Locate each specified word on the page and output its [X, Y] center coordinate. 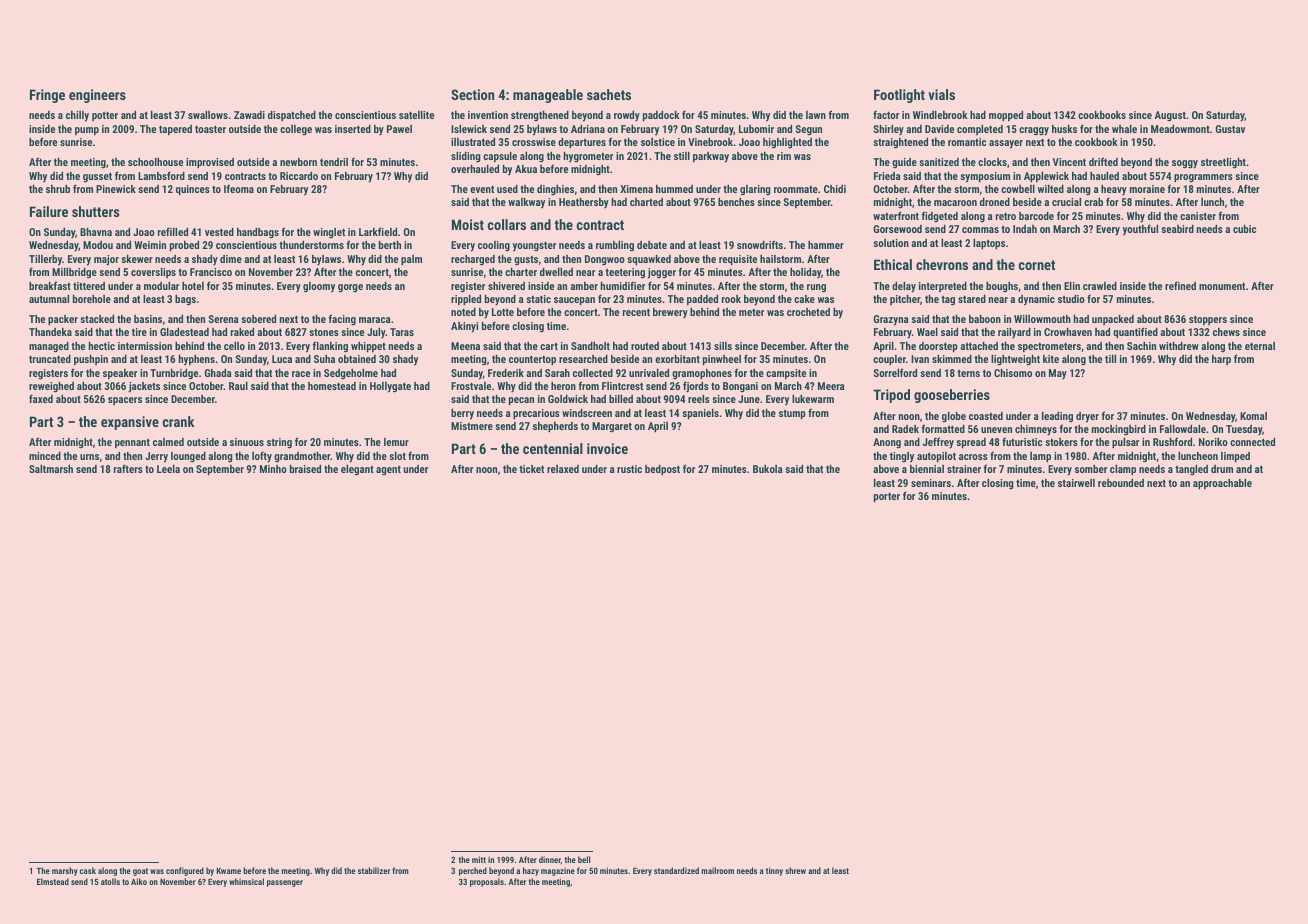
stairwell [1076, 483]
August [1170, 116]
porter [887, 497]
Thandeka [50, 332]
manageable [548, 96]
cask [88, 870]
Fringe [47, 96]
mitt [479, 859]
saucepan [574, 301]
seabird [1177, 229]
